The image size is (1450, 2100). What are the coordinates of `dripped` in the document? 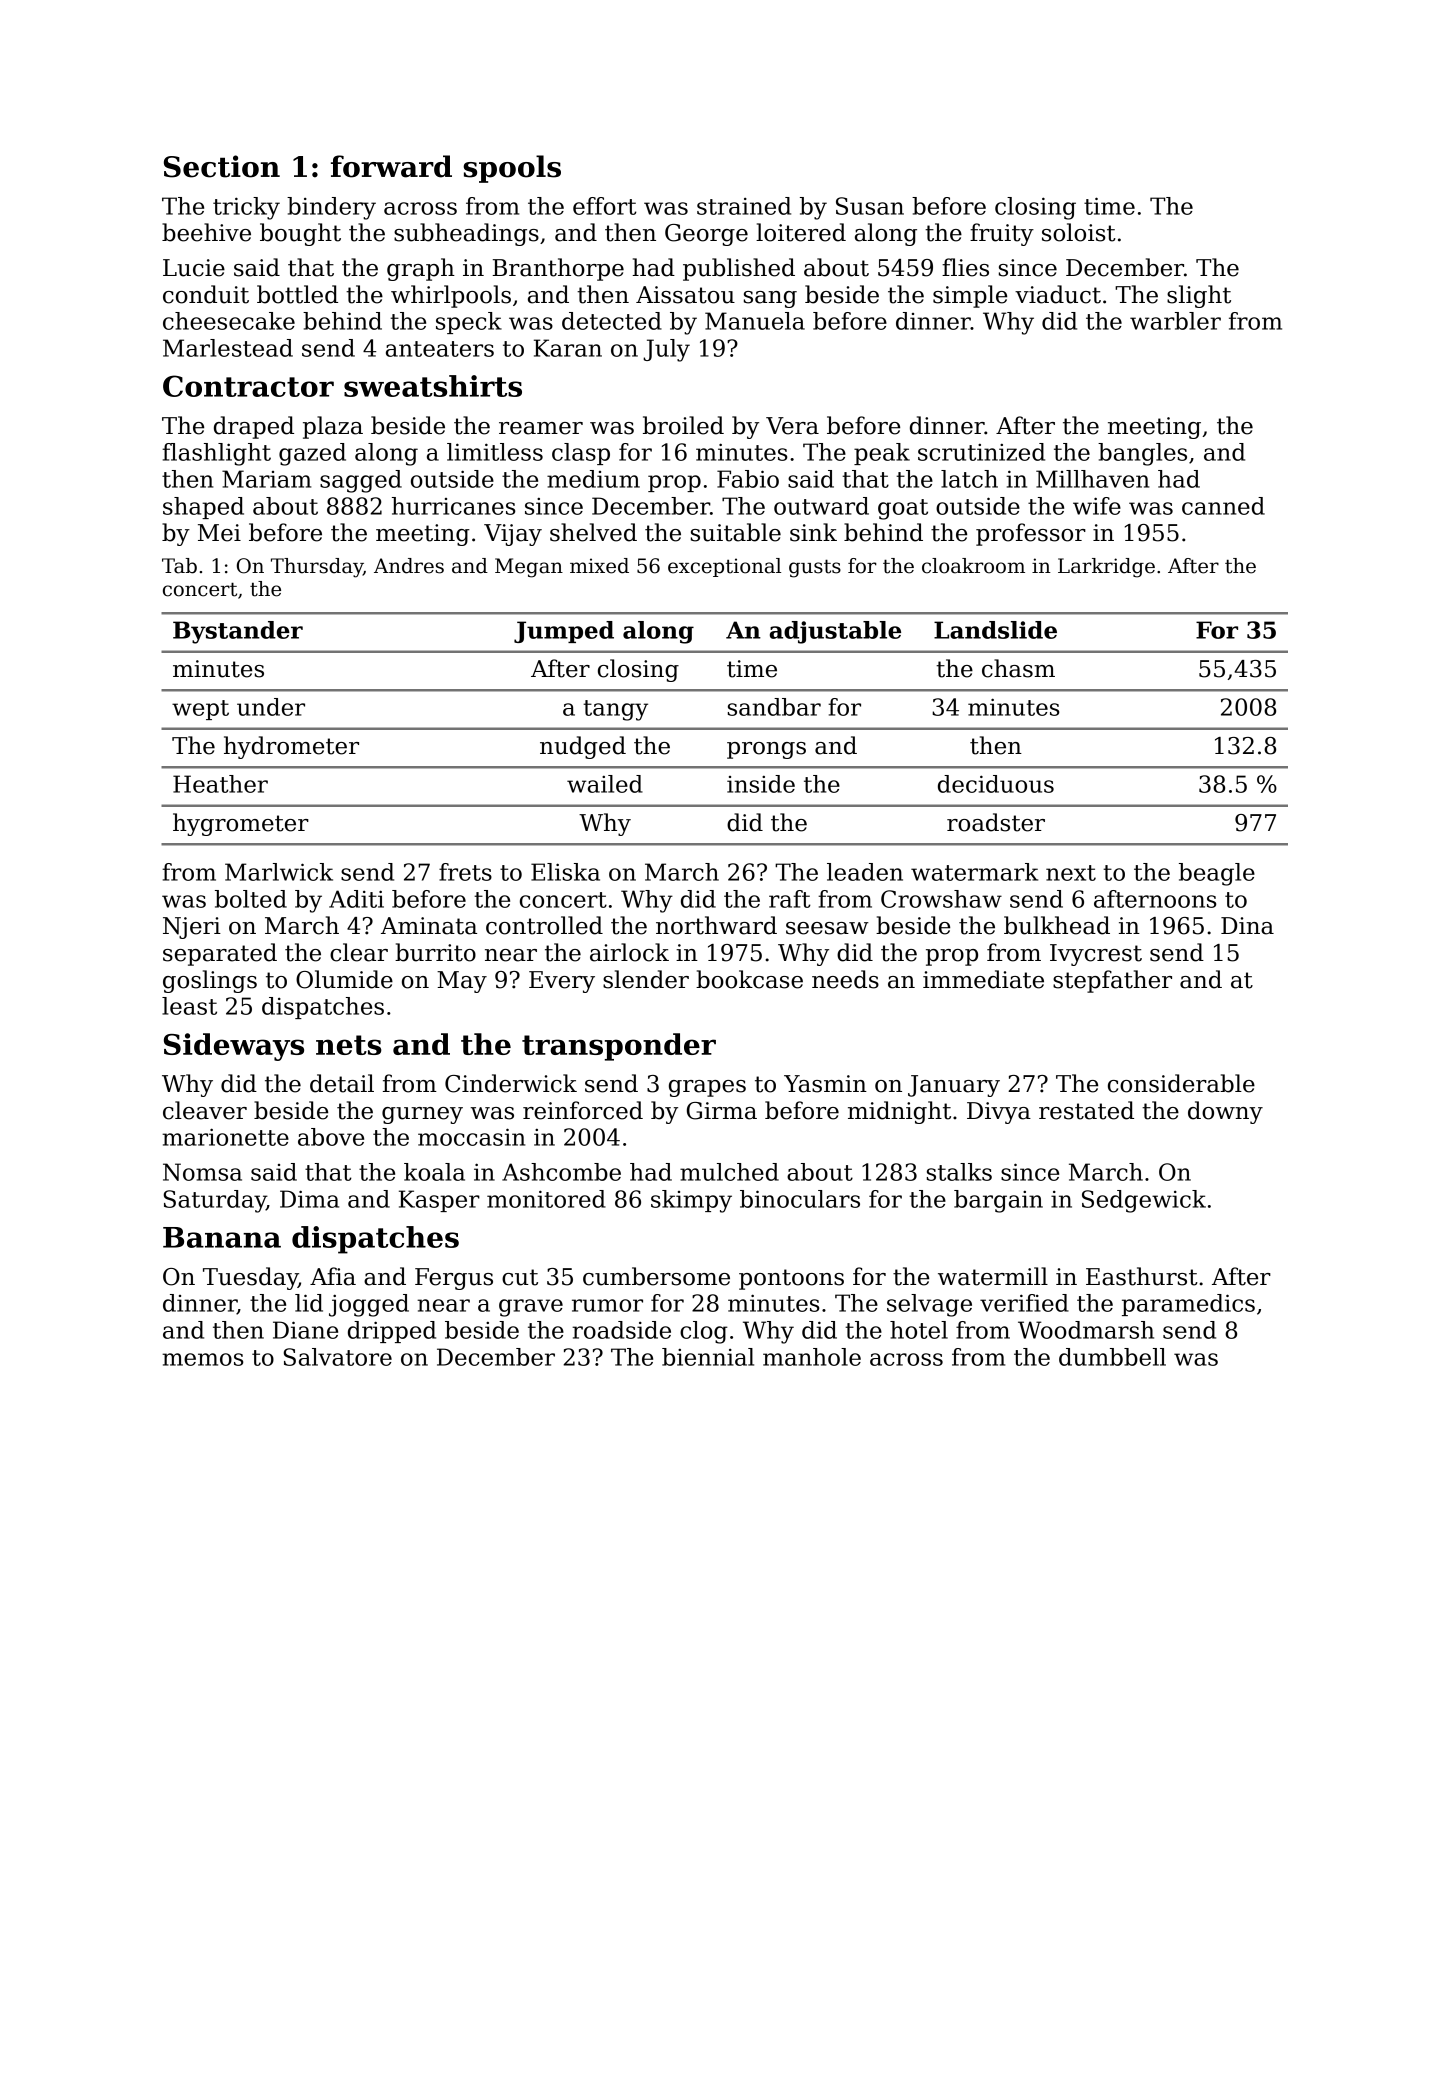 It's located at (392, 1332).
